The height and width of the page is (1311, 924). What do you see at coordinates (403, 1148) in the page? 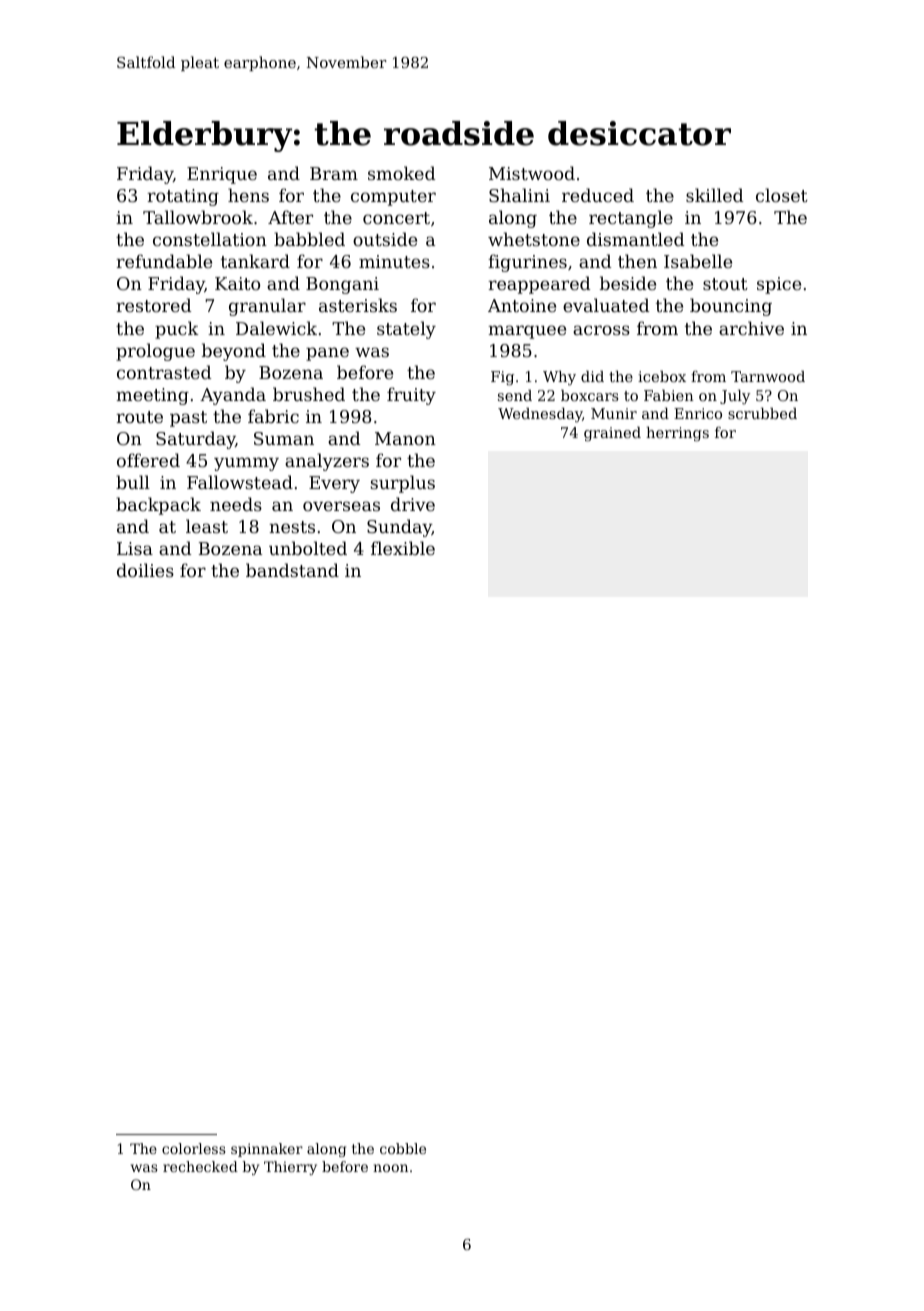
I see `cobble` at bounding box center [403, 1148].
